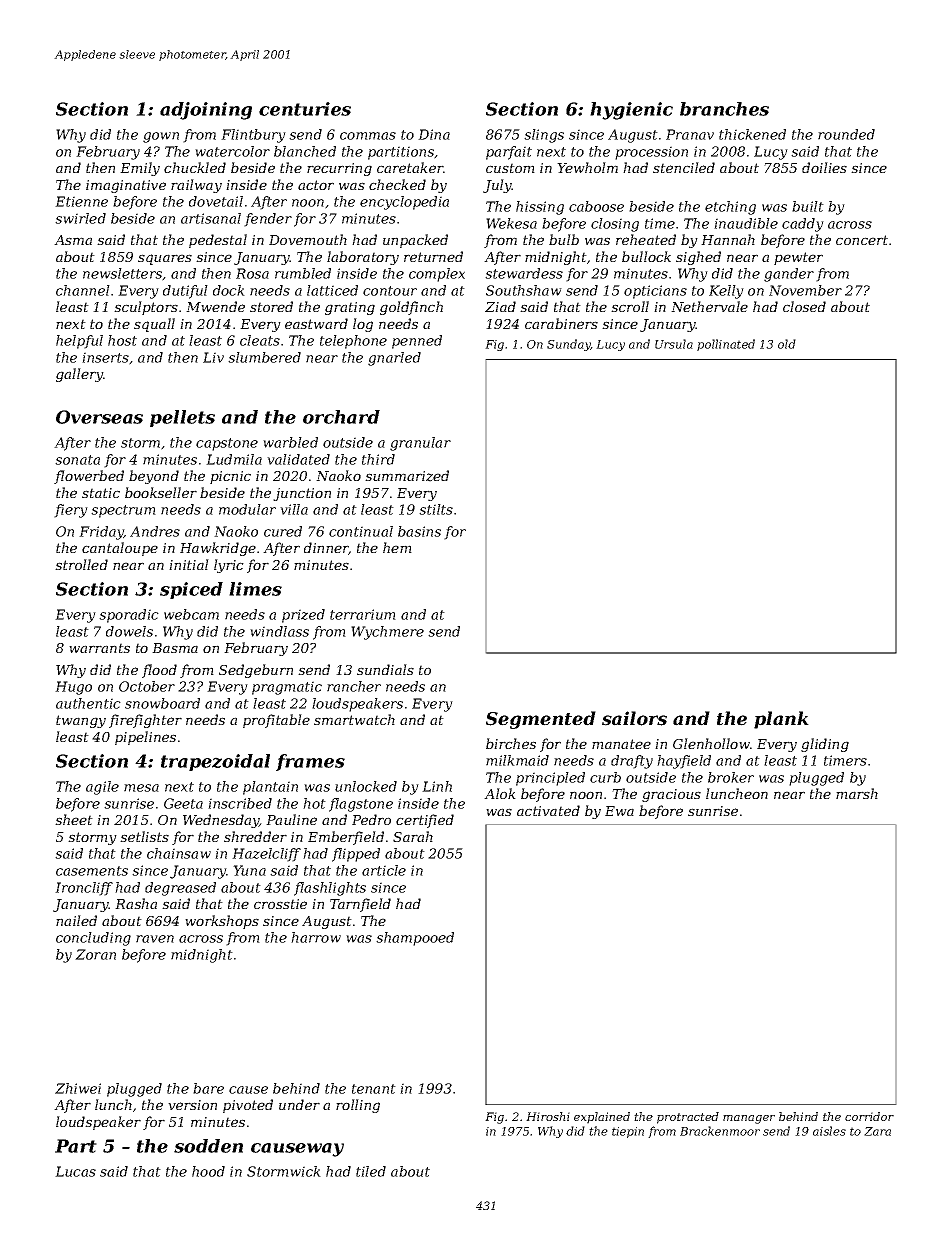 This screenshot has height=1233, width=952. What do you see at coordinates (371, 1171) in the screenshot?
I see `tiled` at bounding box center [371, 1171].
